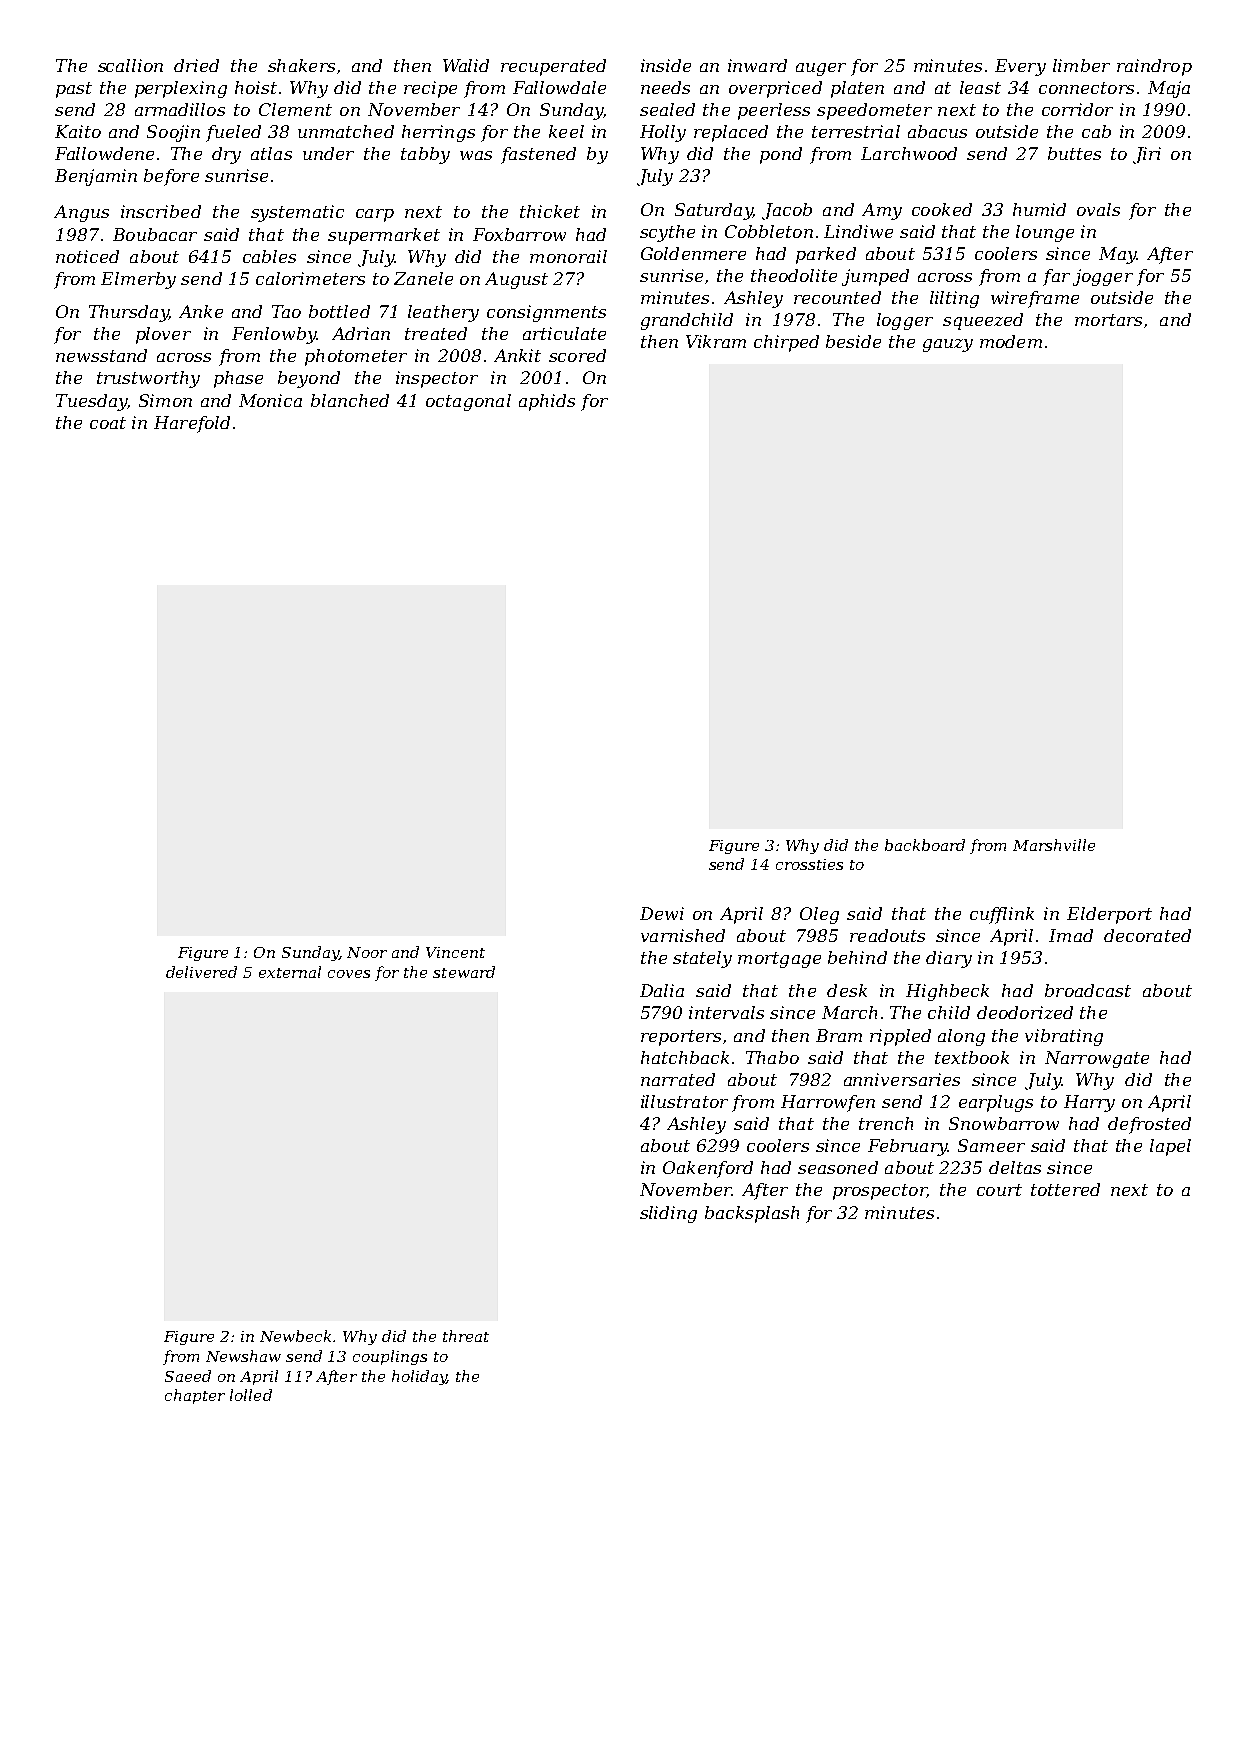 This page has width=1247, height=1764. What do you see at coordinates (297, 213) in the page?
I see `systematic` at bounding box center [297, 213].
